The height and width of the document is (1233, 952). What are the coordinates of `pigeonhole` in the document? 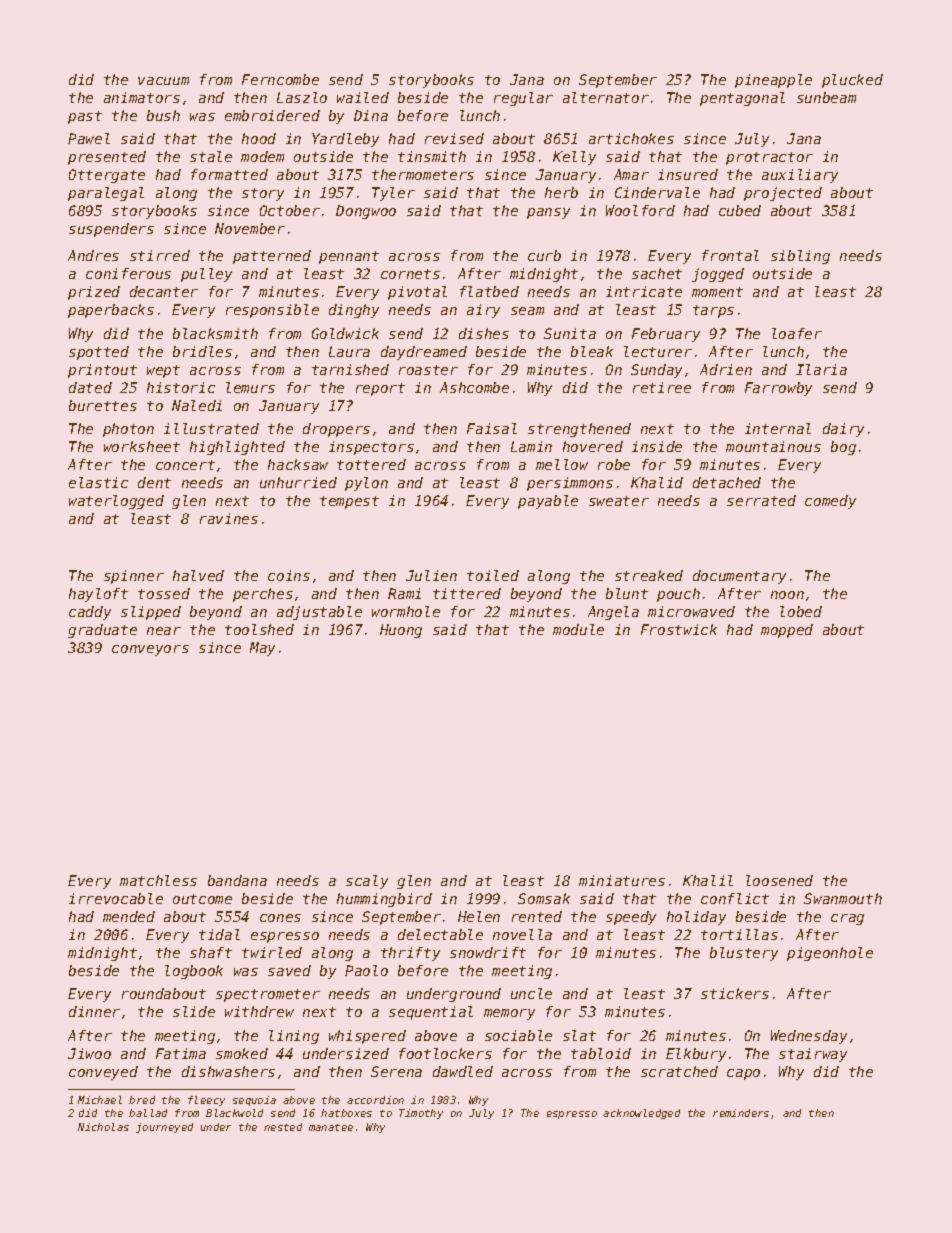 It's located at (830, 954).
